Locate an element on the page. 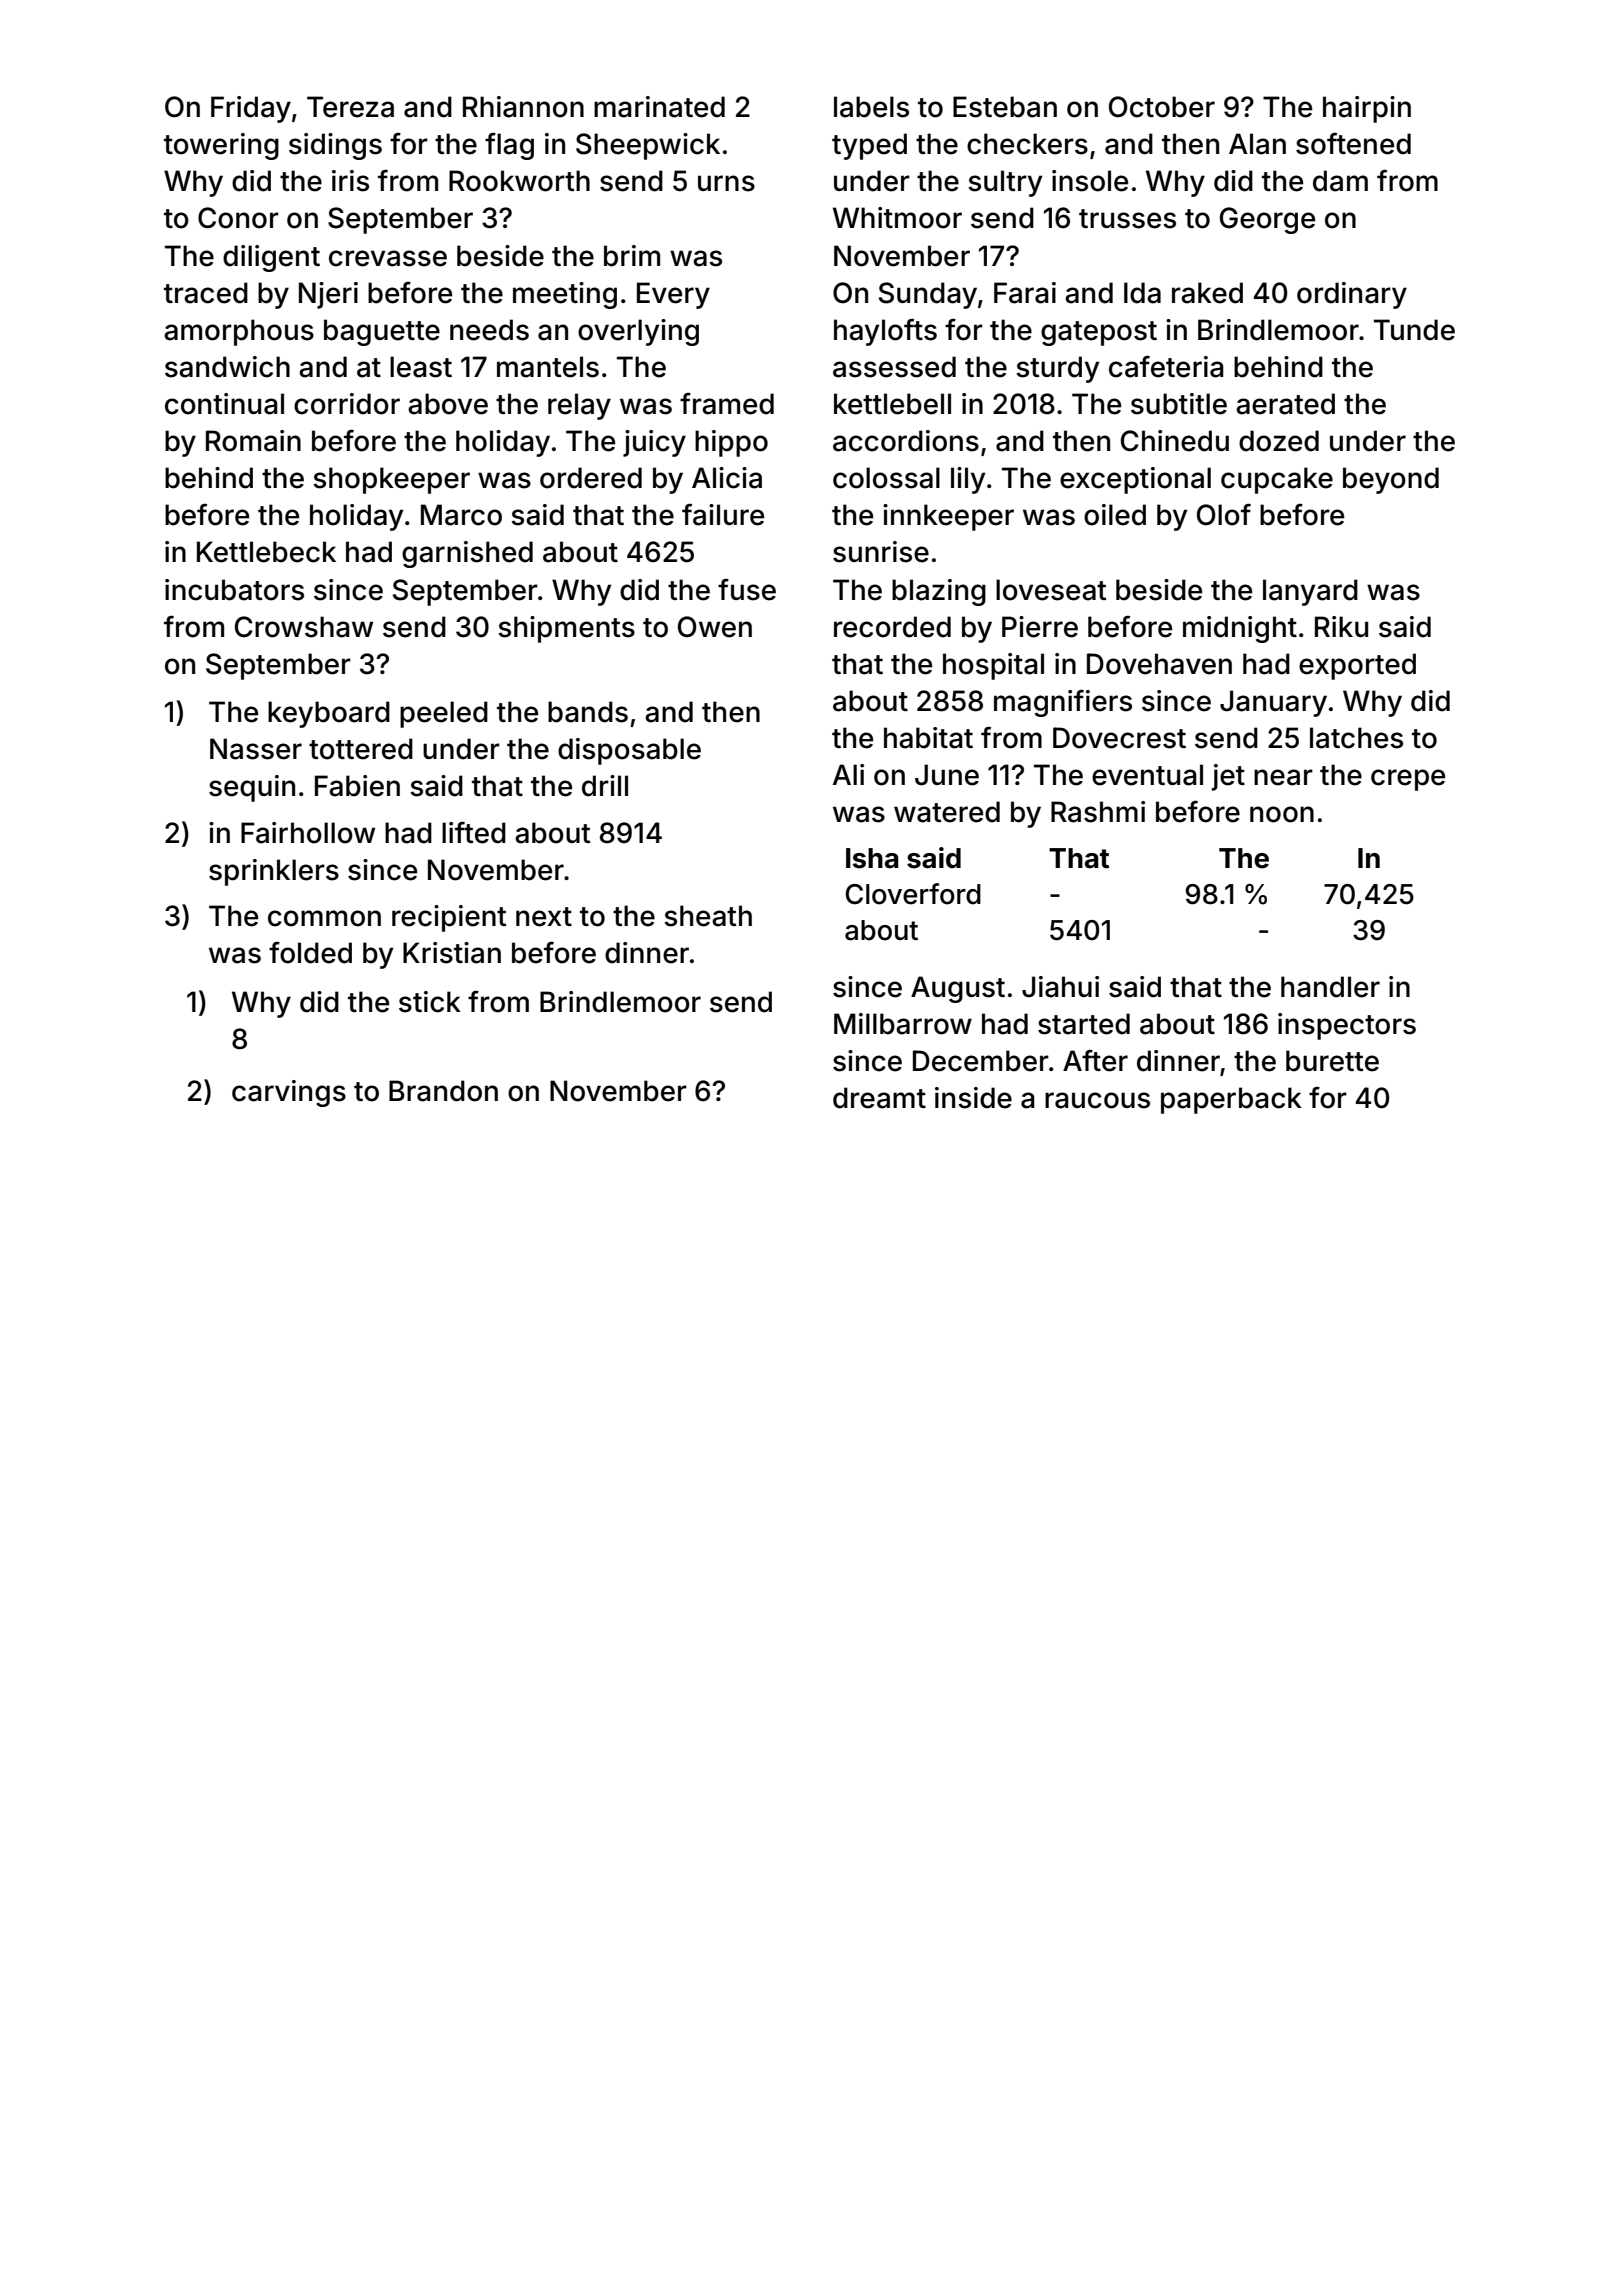  paperback is located at coordinates (1231, 1100).
